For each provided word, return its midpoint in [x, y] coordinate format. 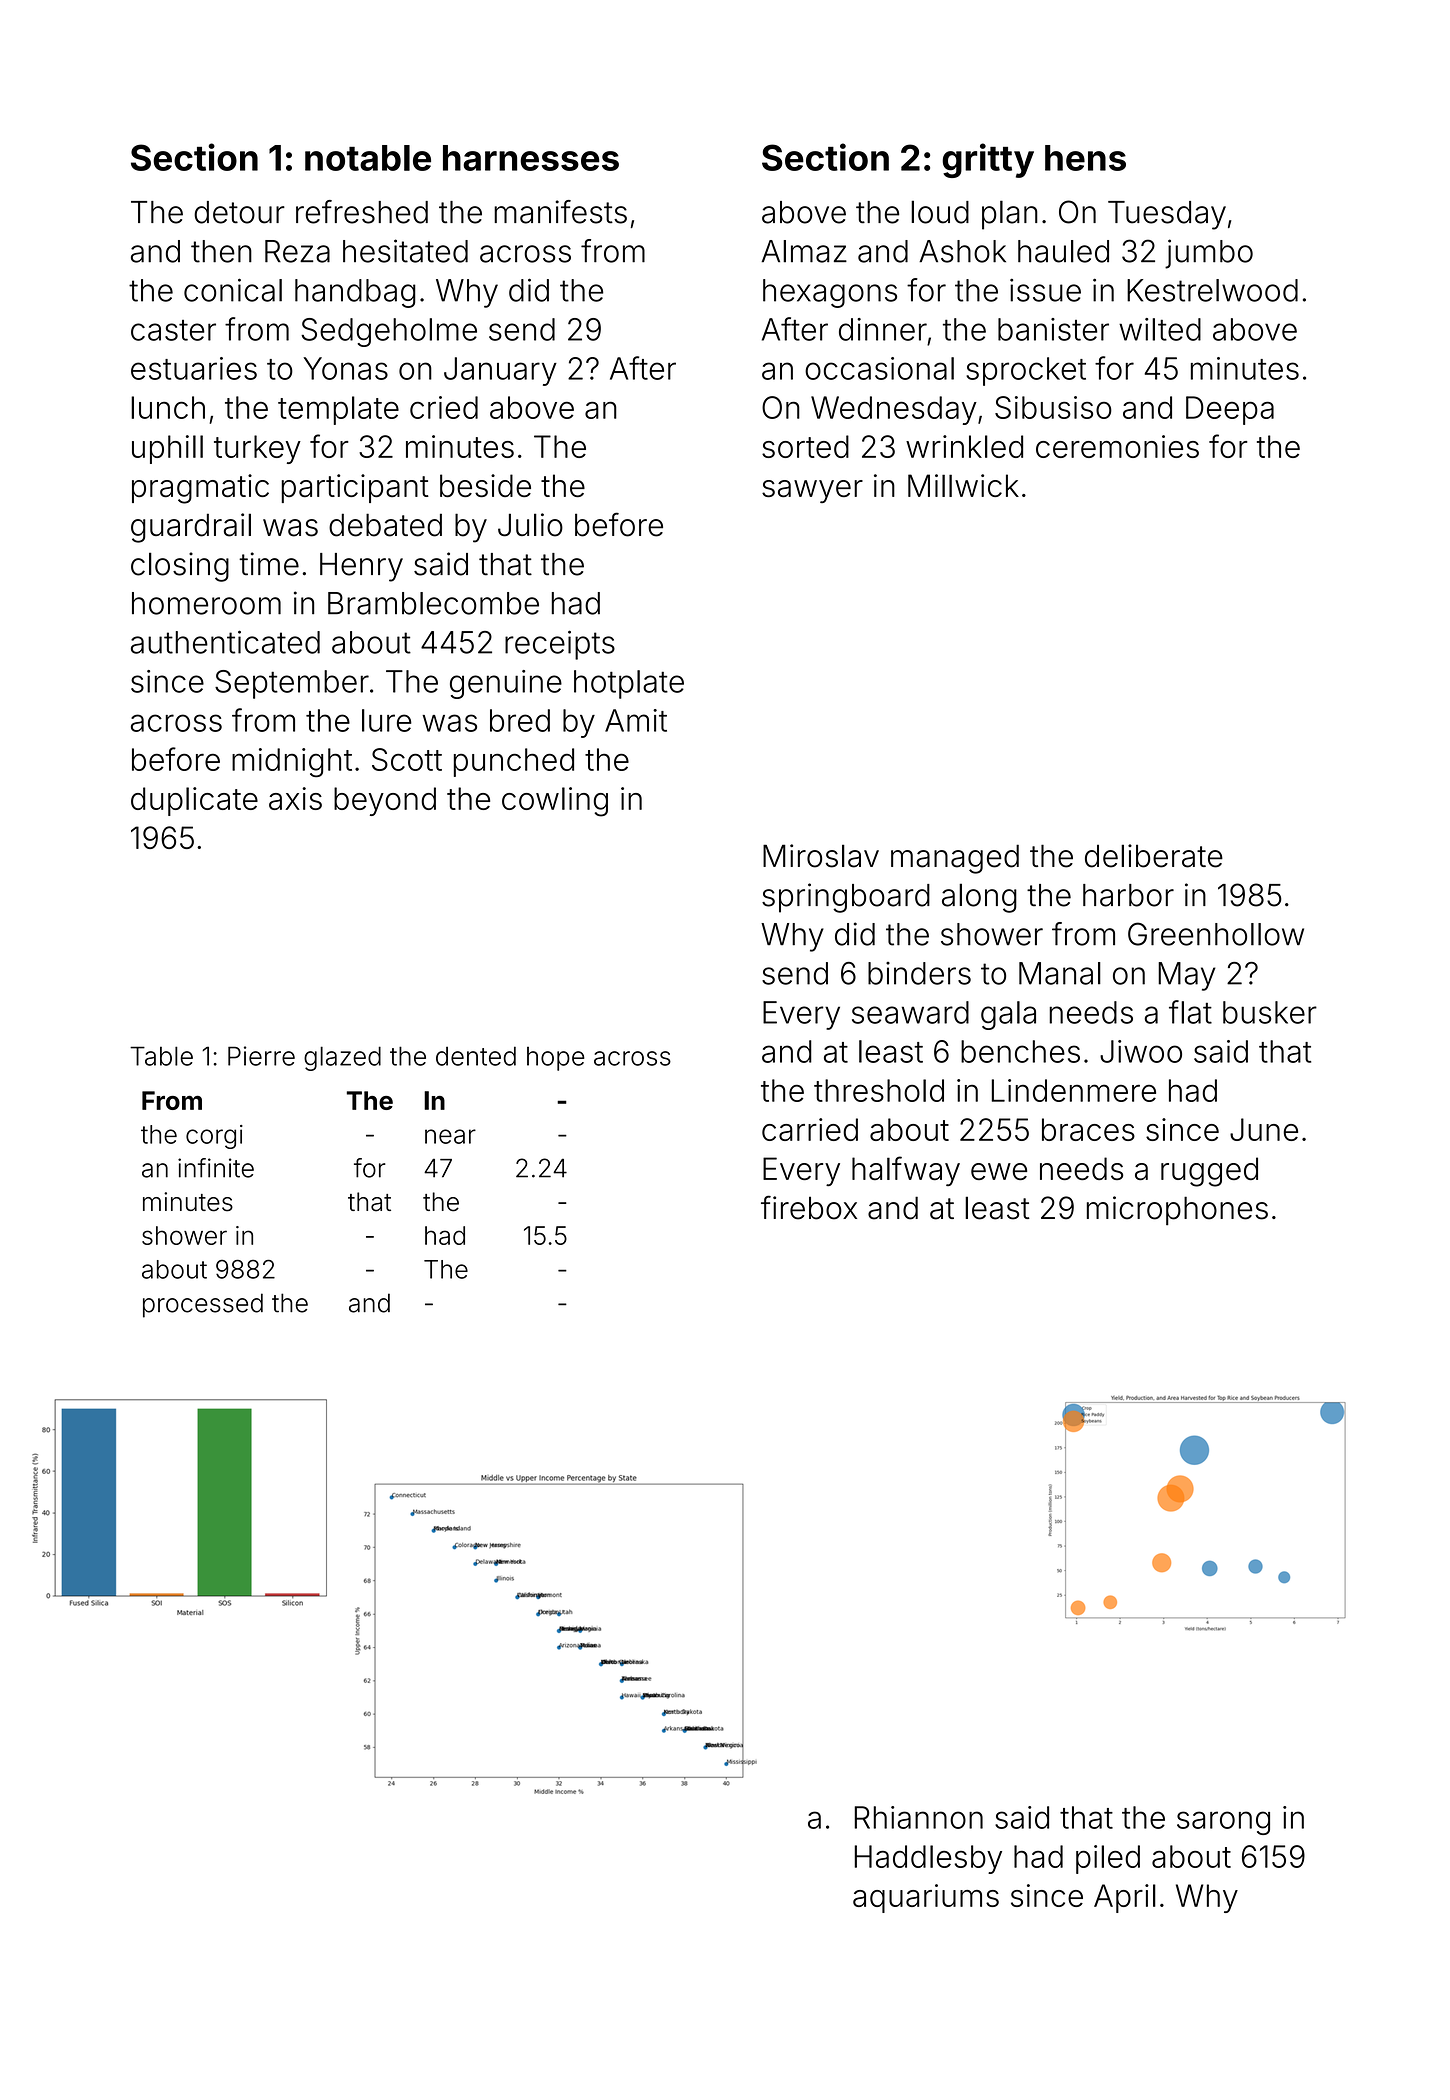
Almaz [804, 251]
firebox [809, 1207]
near [450, 1136]
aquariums [926, 1898]
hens [1085, 158]
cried [444, 407]
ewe [999, 1171]
